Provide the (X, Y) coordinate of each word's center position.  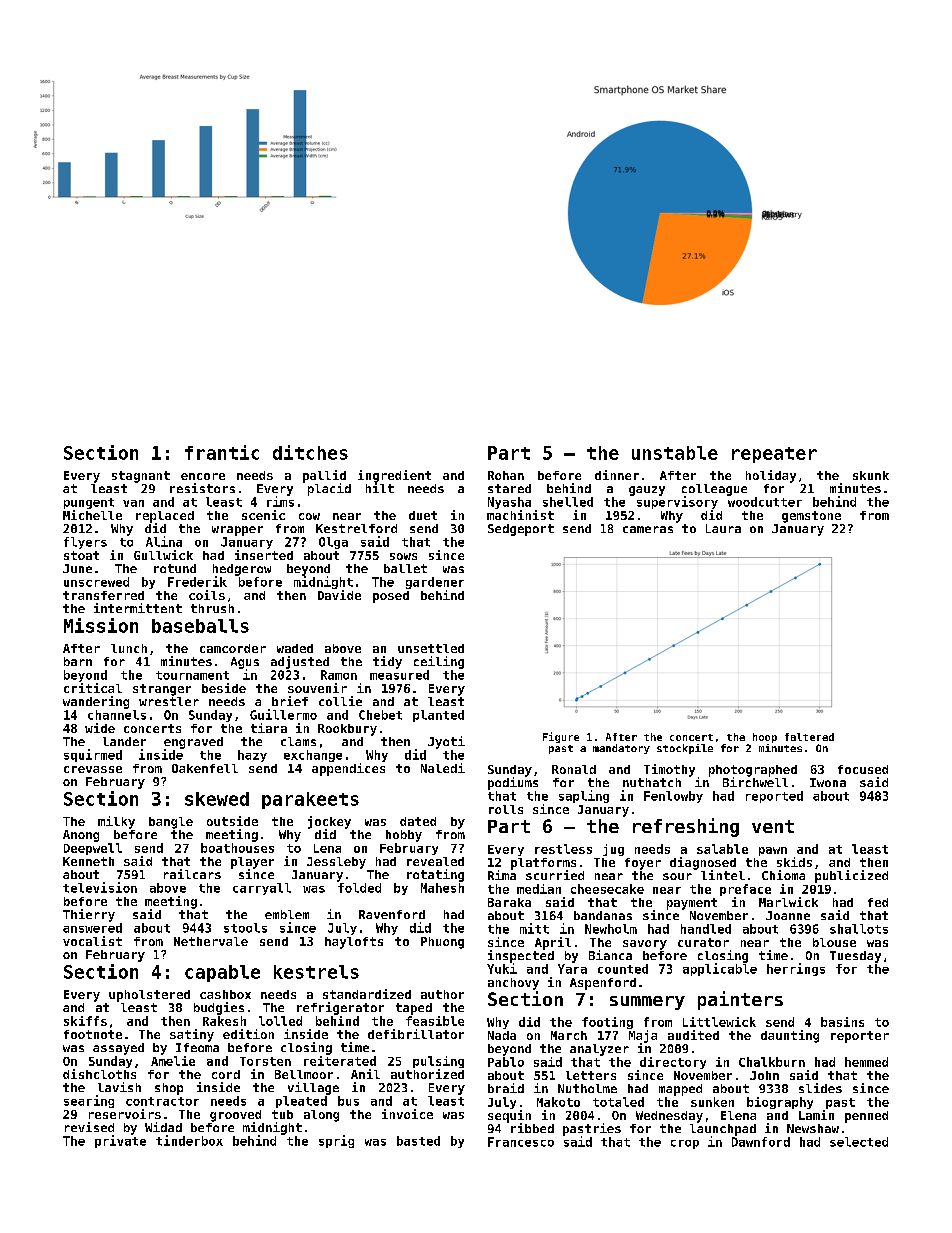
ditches (310, 452)
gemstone (811, 517)
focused (863, 769)
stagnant (141, 477)
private (120, 1141)
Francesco (521, 1142)
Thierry (89, 915)
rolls (506, 809)
